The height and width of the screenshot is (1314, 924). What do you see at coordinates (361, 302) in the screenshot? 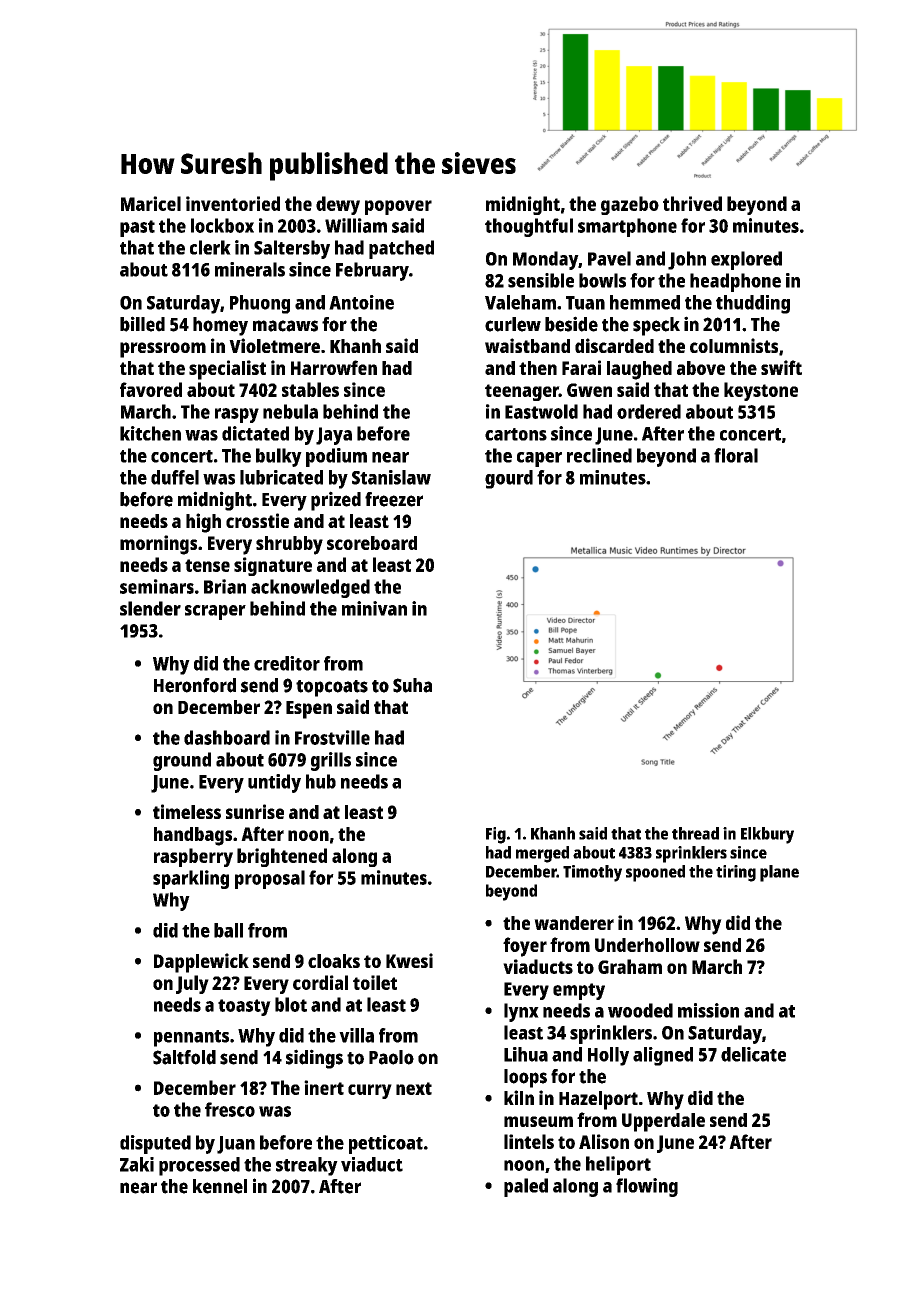
I see `Antoine` at bounding box center [361, 302].
